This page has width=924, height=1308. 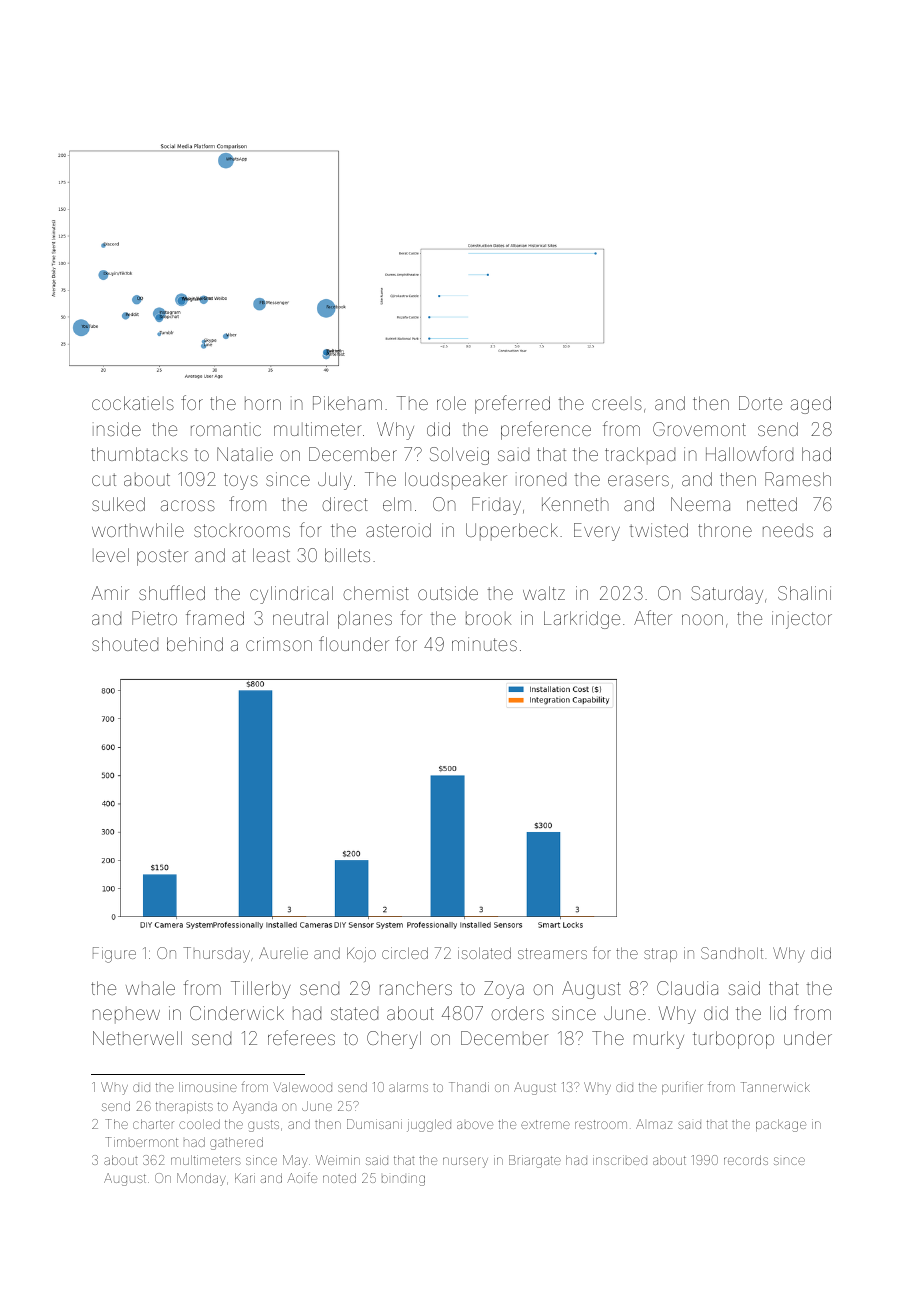 What do you see at coordinates (263, 403) in the page?
I see `horn` at bounding box center [263, 403].
